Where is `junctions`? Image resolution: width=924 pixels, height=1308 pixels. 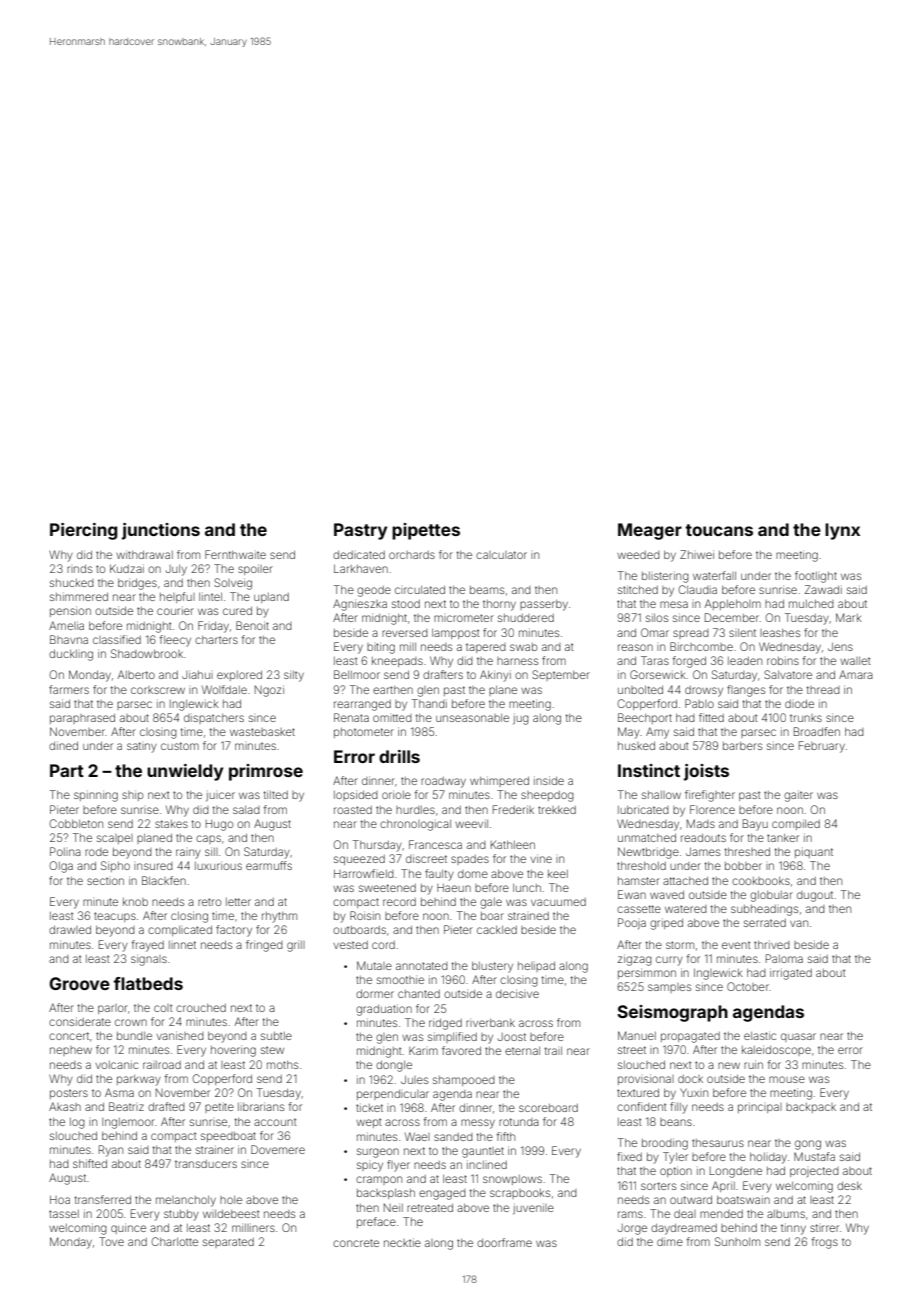
junctions is located at coordinates (161, 531).
